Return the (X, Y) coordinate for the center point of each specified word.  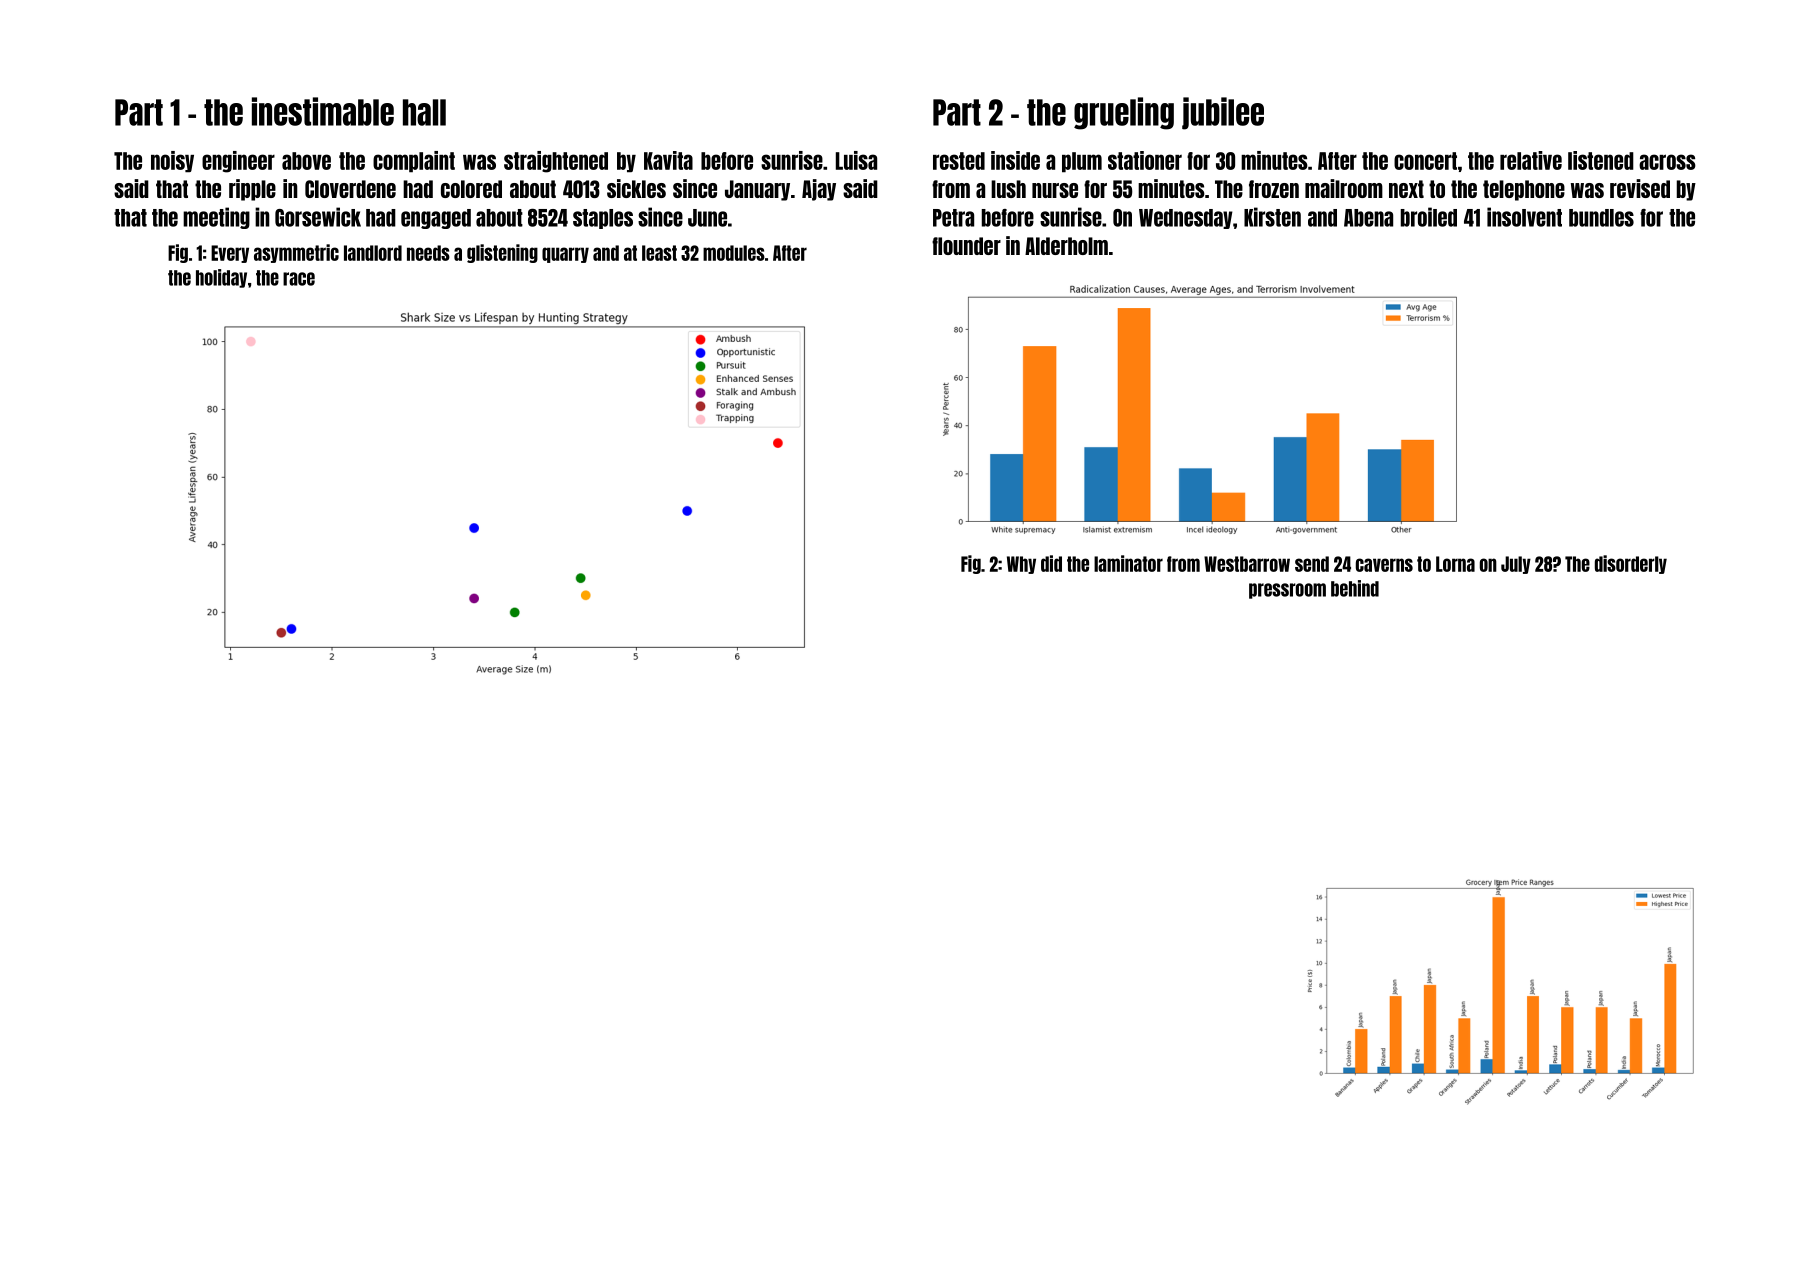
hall (424, 112)
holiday (221, 278)
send (1312, 564)
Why (1021, 565)
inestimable (323, 111)
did (1051, 563)
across (1667, 162)
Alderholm (1066, 246)
